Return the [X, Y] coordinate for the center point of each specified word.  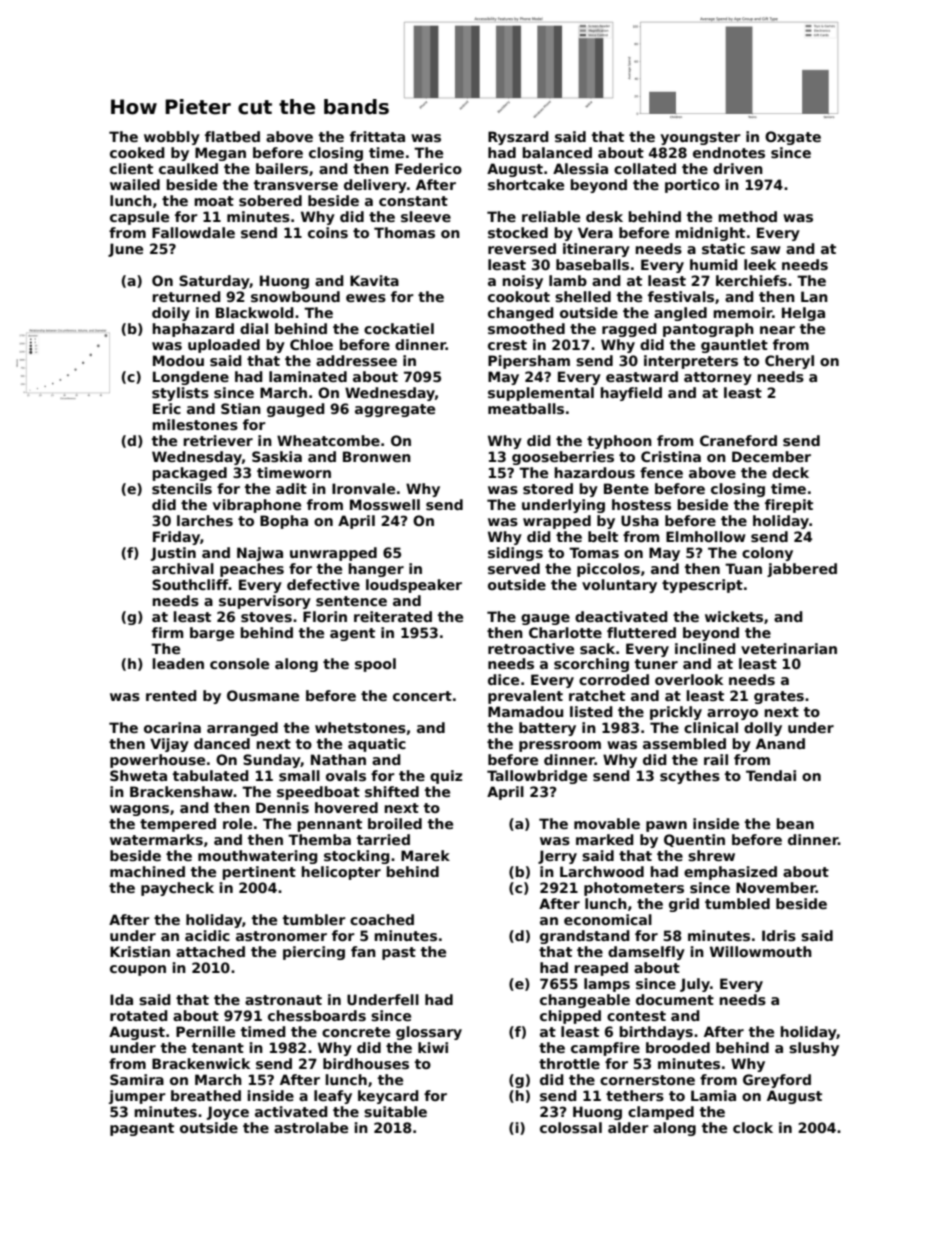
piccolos [608, 570]
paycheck [177, 889]
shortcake [526, 184]
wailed [135, 184]
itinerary [596, 250]
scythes [690, 777]
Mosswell [385, 504]
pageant [142, 1129]
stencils [182, 488]
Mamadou [525, 711]
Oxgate [793, 138]
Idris [779, 935]
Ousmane [263, 695]
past [399, 953]
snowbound [295, 296]
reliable [551, 216]
